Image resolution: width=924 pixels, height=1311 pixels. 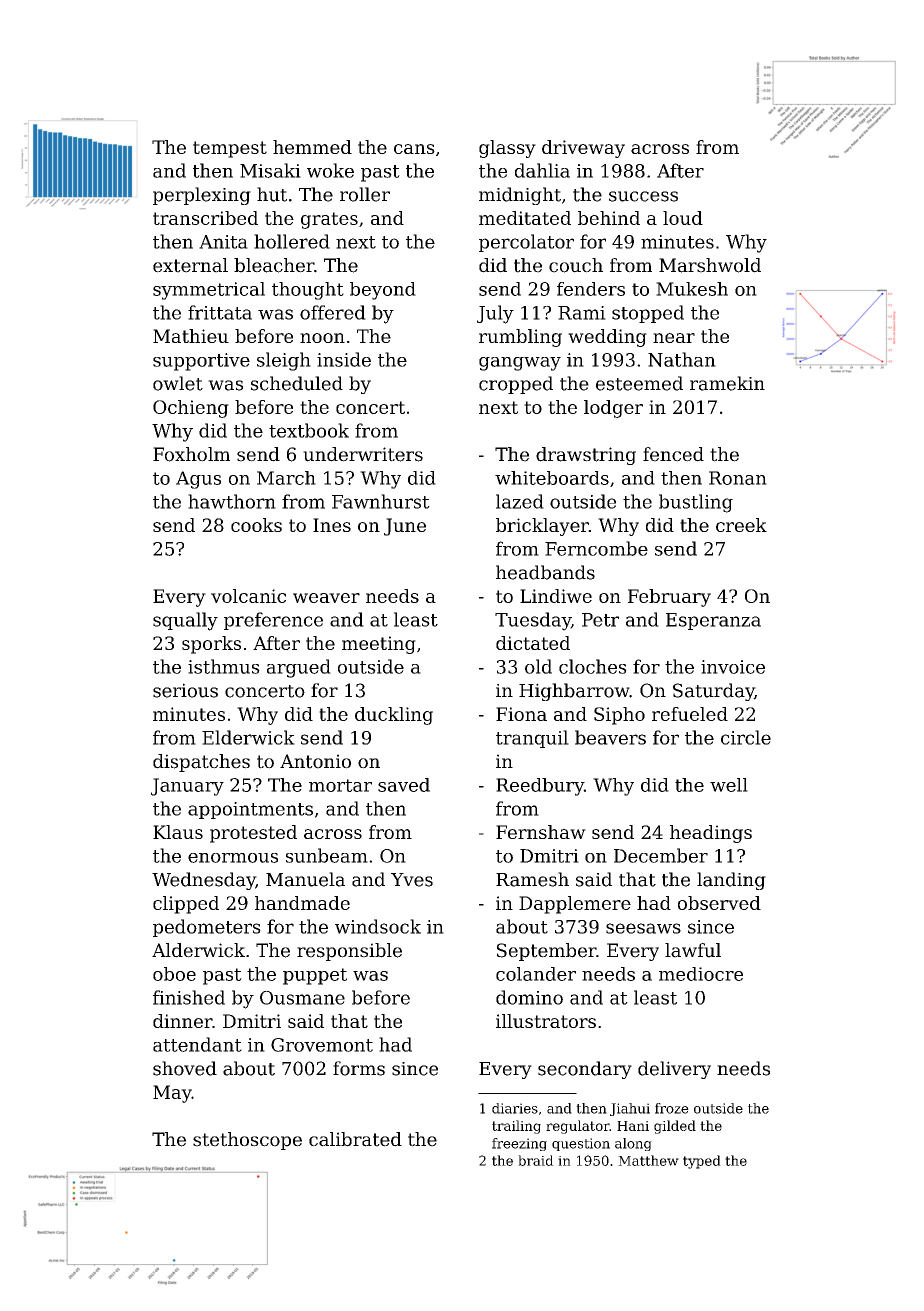 What do you see at coordinates (741, 525) in the page?
I see `creek` at bounding box center [741, 525].
